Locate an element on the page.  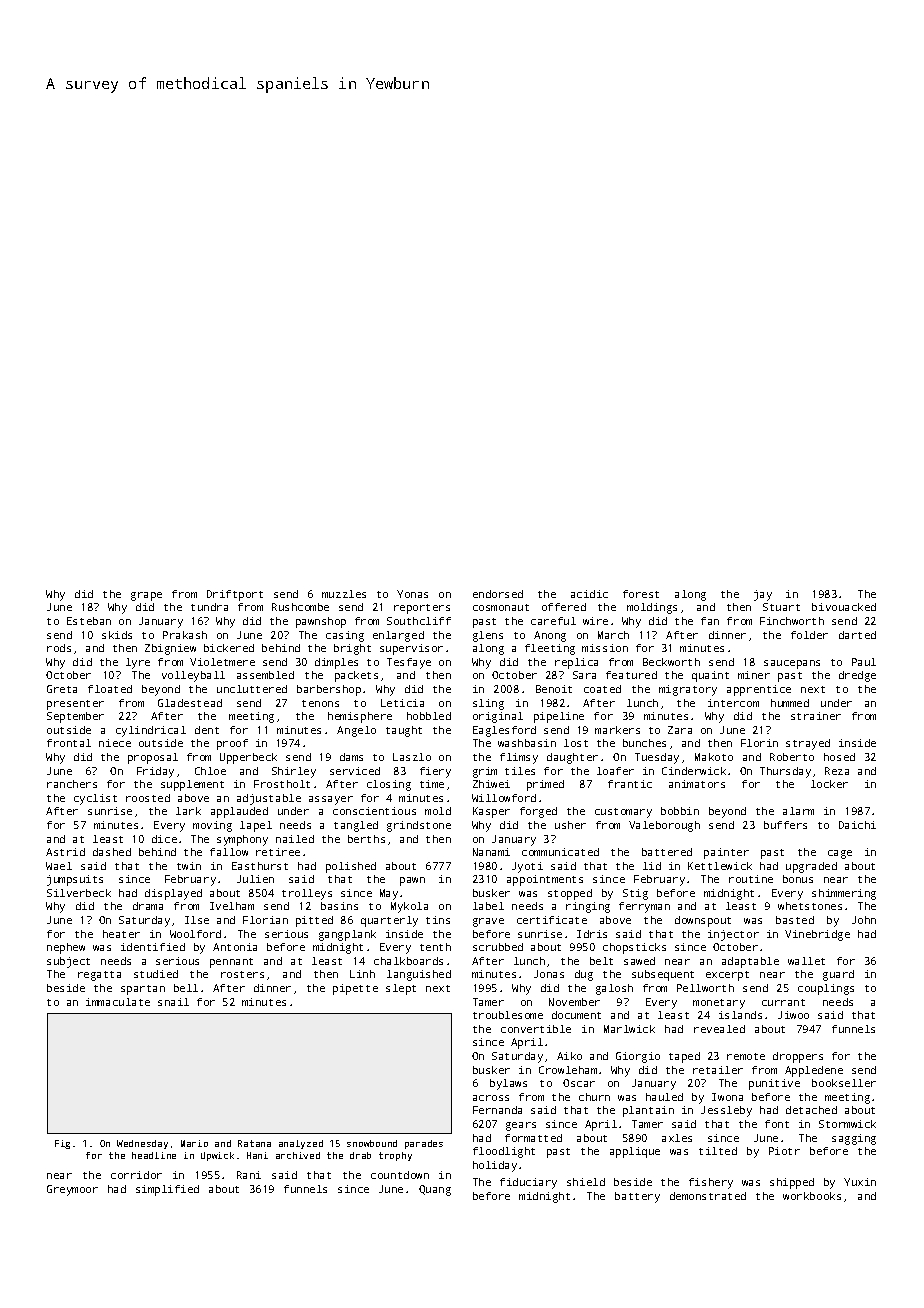
locker is located at coordinates (829, 784).
